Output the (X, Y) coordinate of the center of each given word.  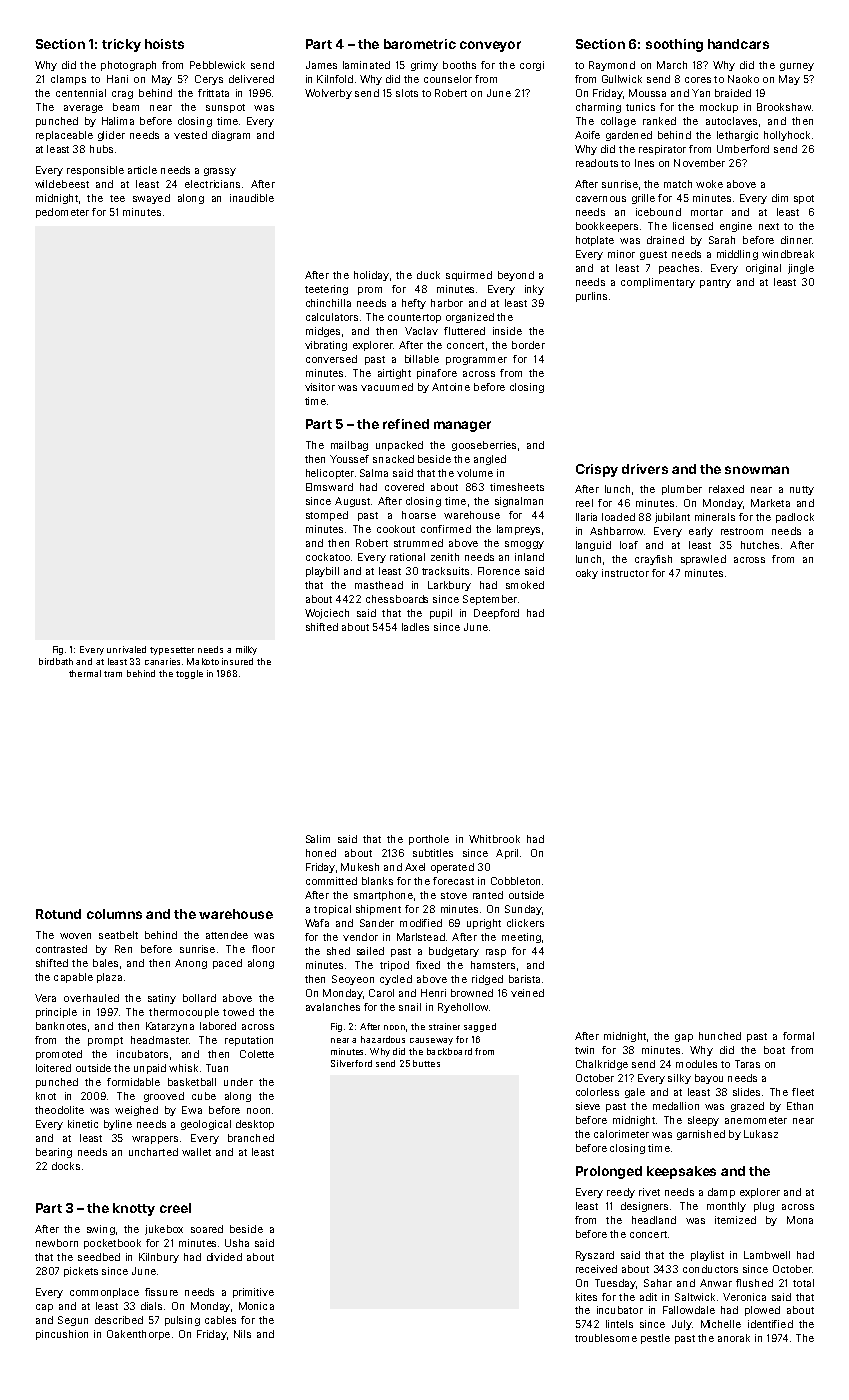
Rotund (58, 914)
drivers (645, 469)
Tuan (217, 1068)
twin (584, 1050)
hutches (760, 545)
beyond (516, 276)
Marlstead (421, 937)
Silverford (351, 1063)
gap (684, 1038)
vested (190, 135)
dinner (796, 240)
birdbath (56, 661)
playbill (322, 572)
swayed (151, 199)
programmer (476, 361)
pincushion (62, 1335)
